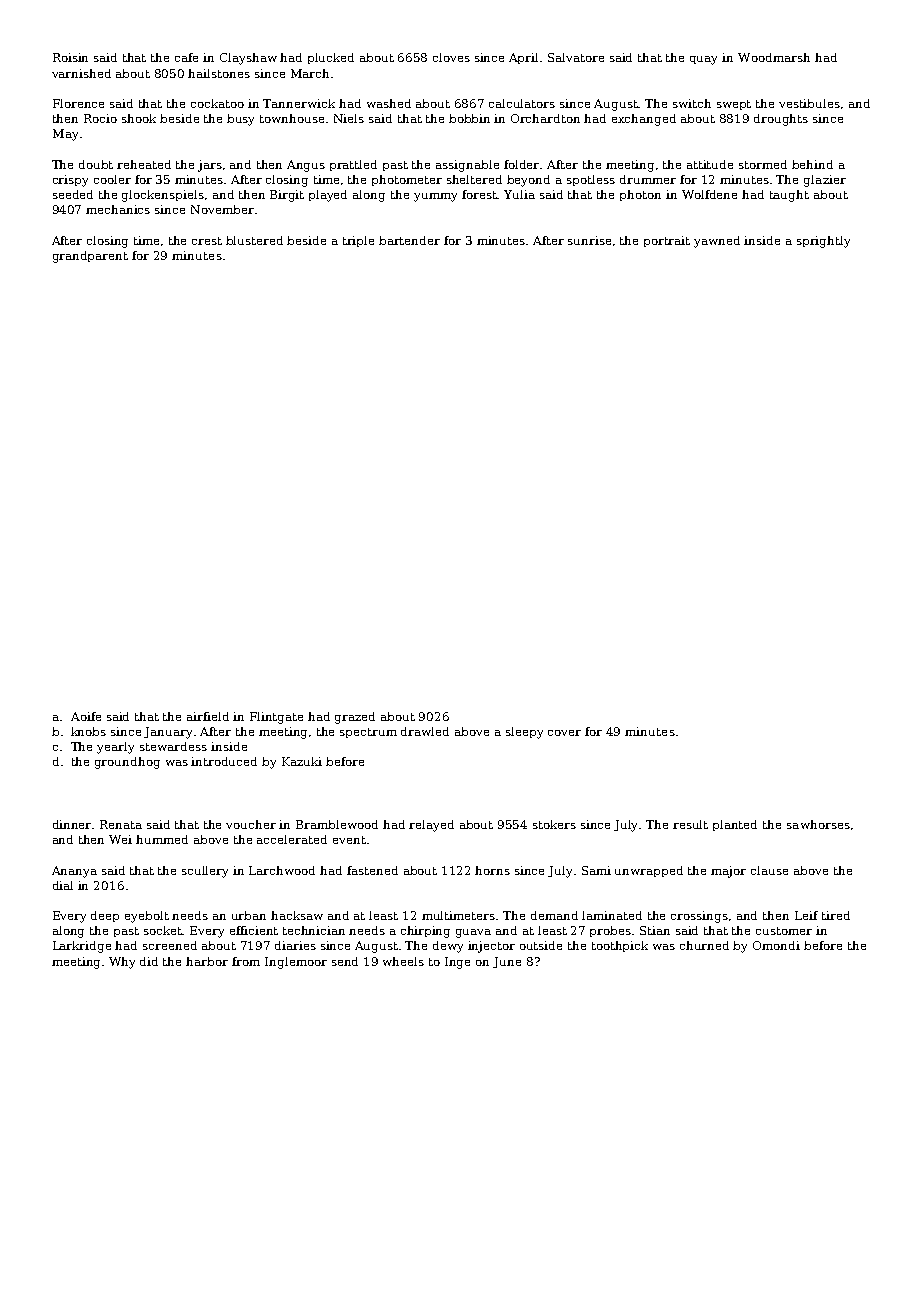 The width and height of the page is (924, 1308). I want to click on sunrise, so click(589, 240).
